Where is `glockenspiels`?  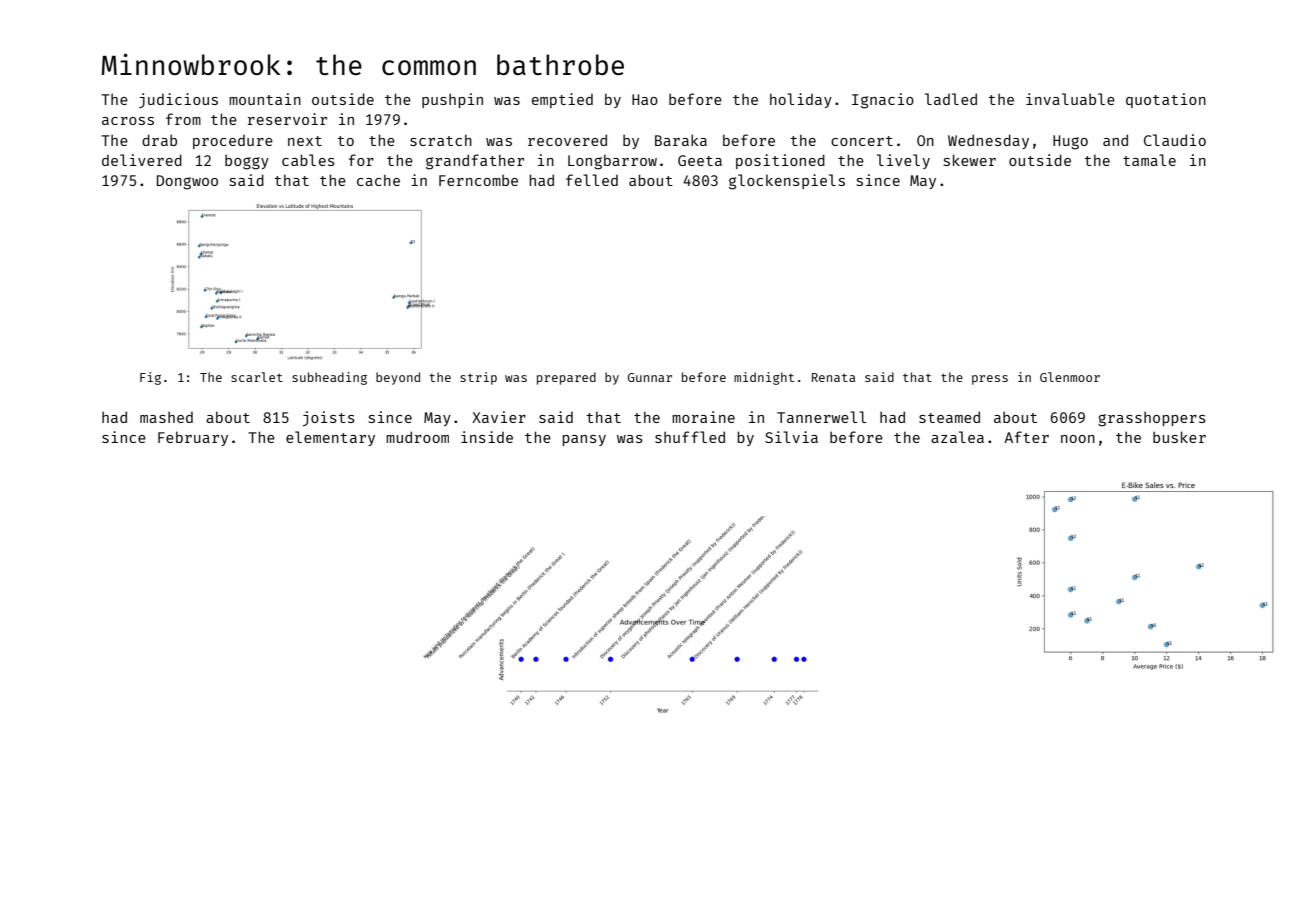 glockenspiels is located at coordinates (787, 182).
